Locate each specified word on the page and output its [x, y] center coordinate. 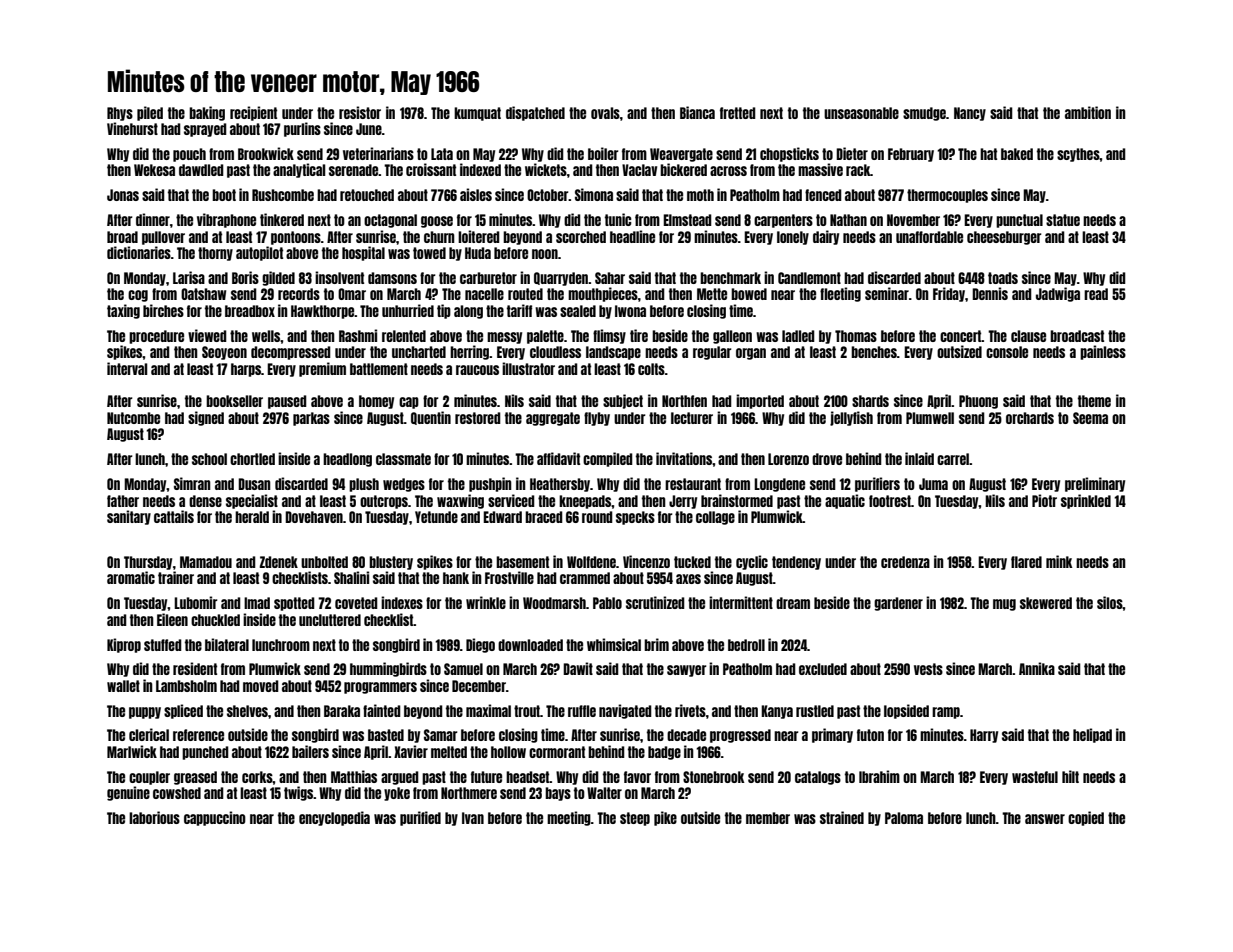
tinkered [282, 219]
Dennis [990, 293]
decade [686, 735]
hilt [1070, 776]
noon [545, 254]
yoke [397, 794]
